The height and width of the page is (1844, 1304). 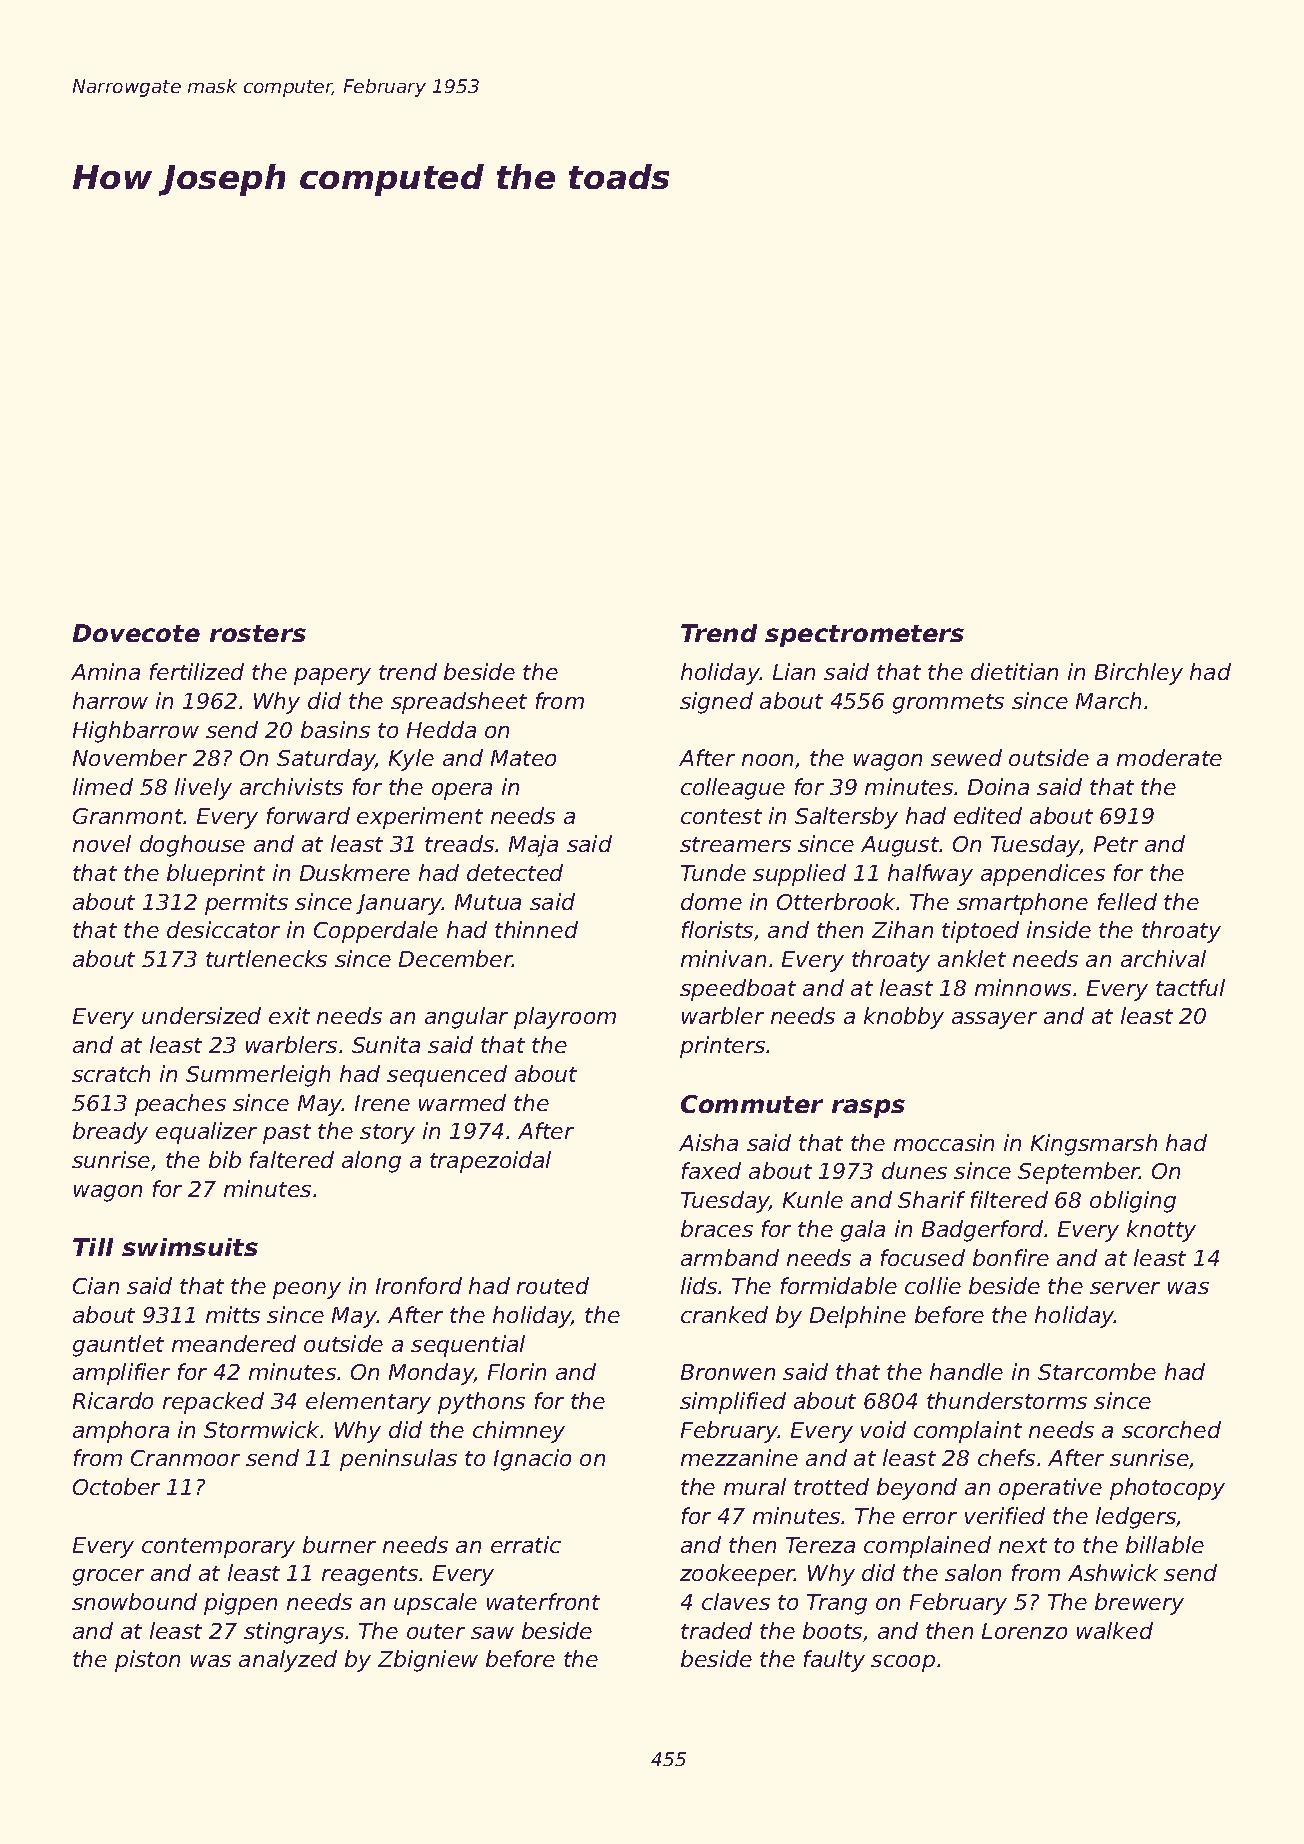 What do you see at coordinates (332, 676) in the page?
I see `papery` at bounding box center [332, 676].
